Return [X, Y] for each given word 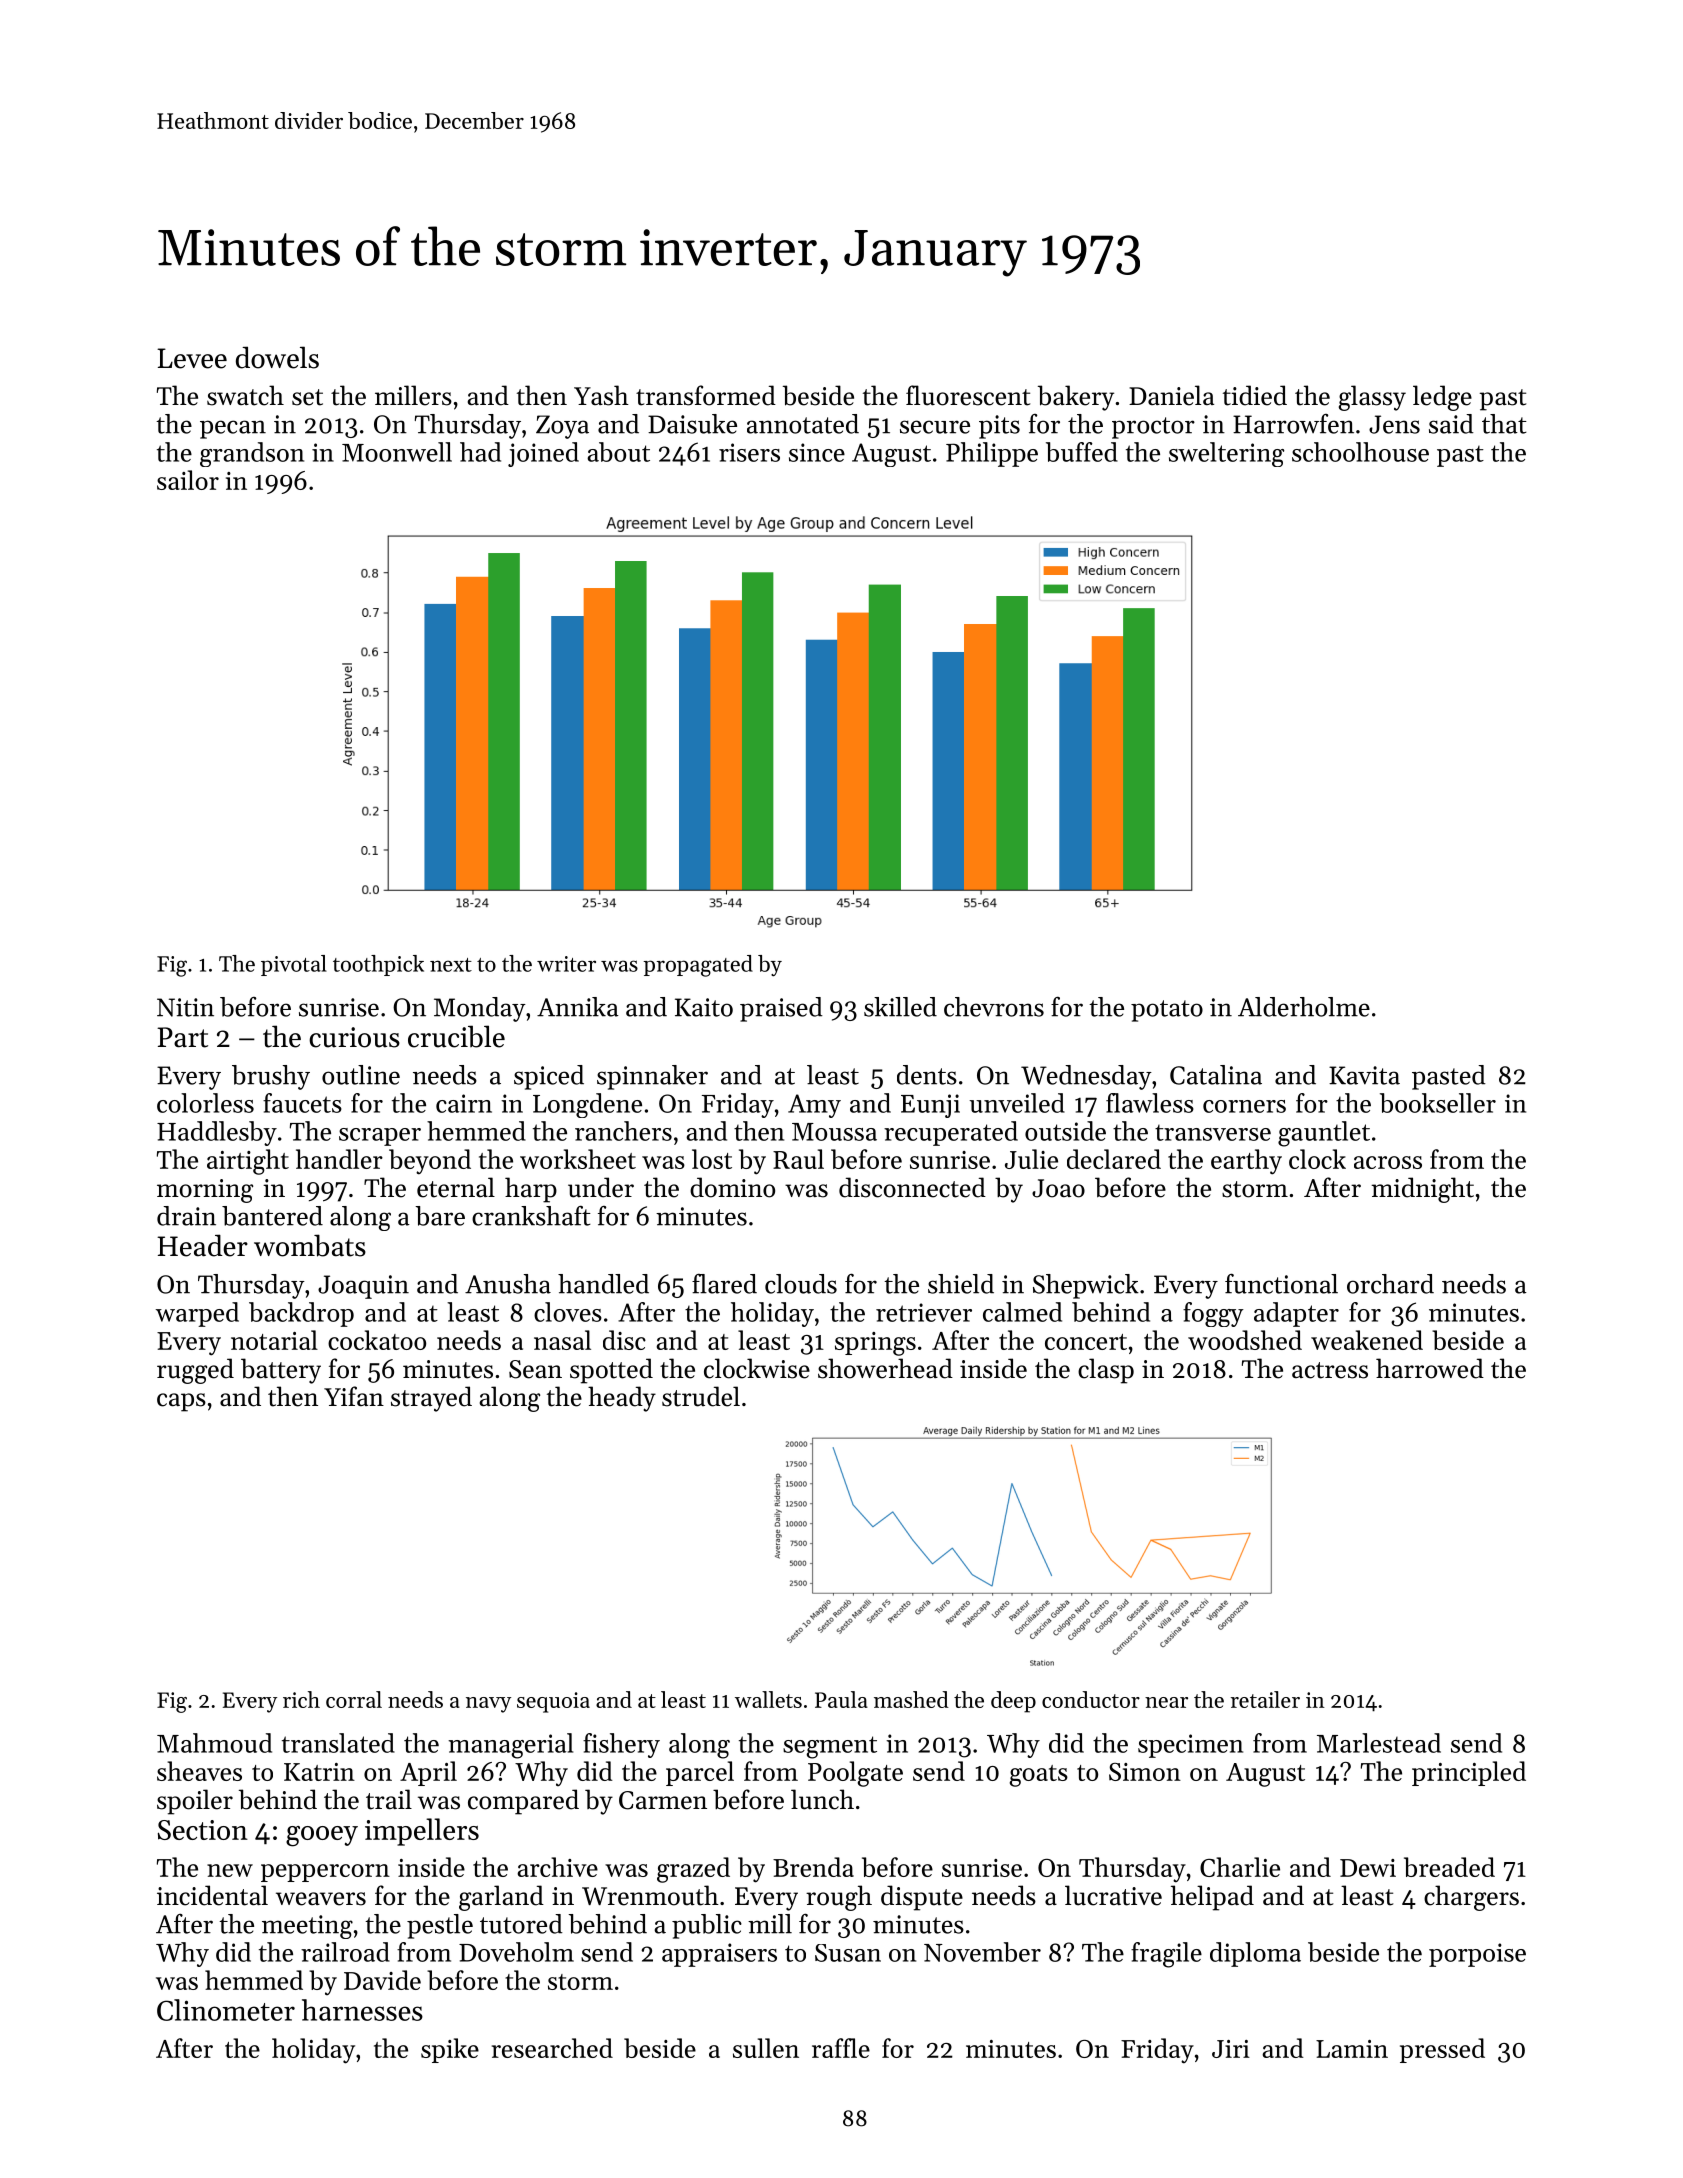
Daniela [1171, 395]
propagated [698, 966]
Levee [192, 358]
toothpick [378, 965]
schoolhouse [1360, 452]
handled [603, 1284]
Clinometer [226, 2010]
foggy [1213, 1314]
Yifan [354, 1396]
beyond [430, 1162]
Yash [601, 395]
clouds [801, 1284]
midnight [1422, 1190]
